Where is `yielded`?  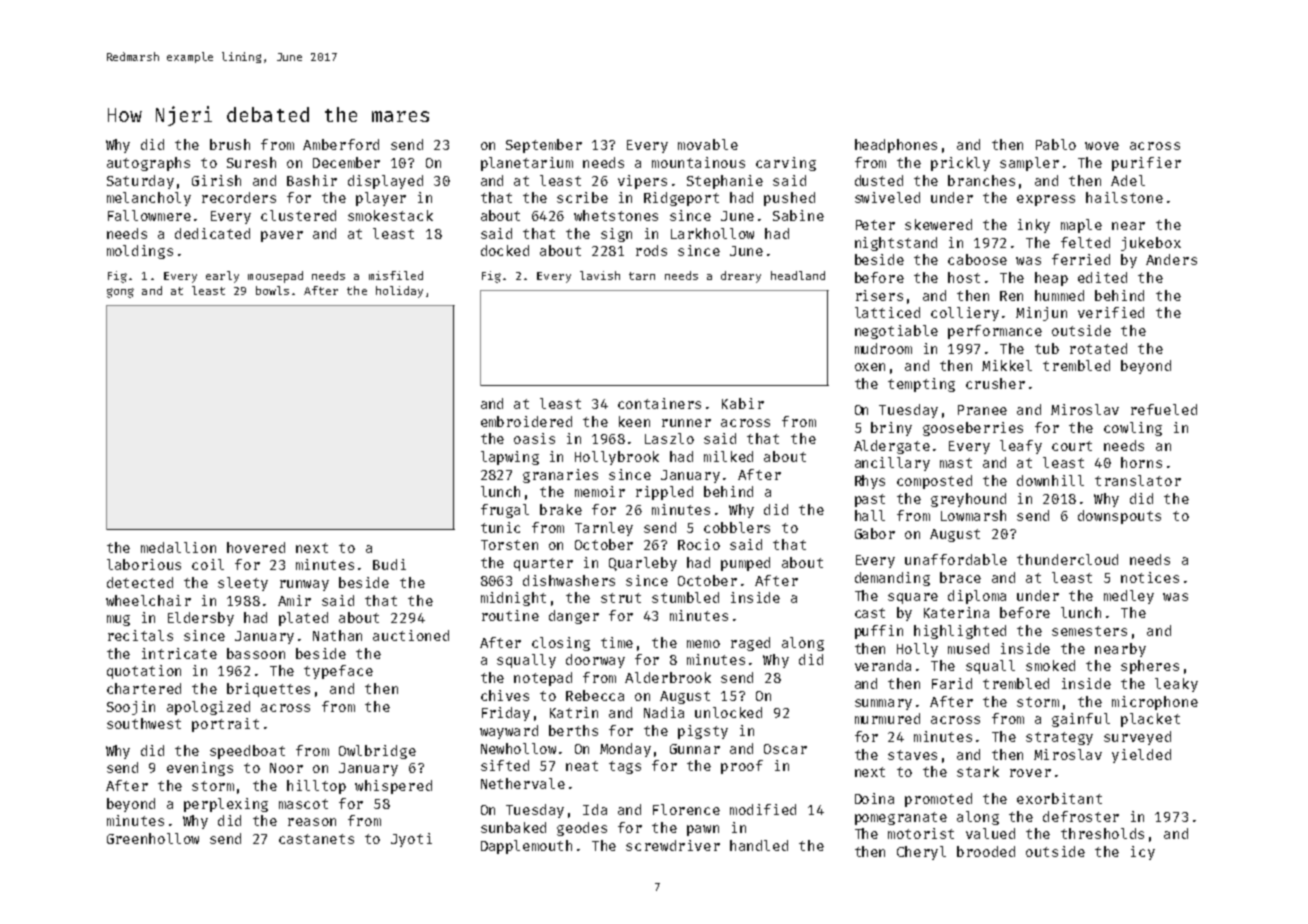 yielded is located at coordinates (1141, 756).
